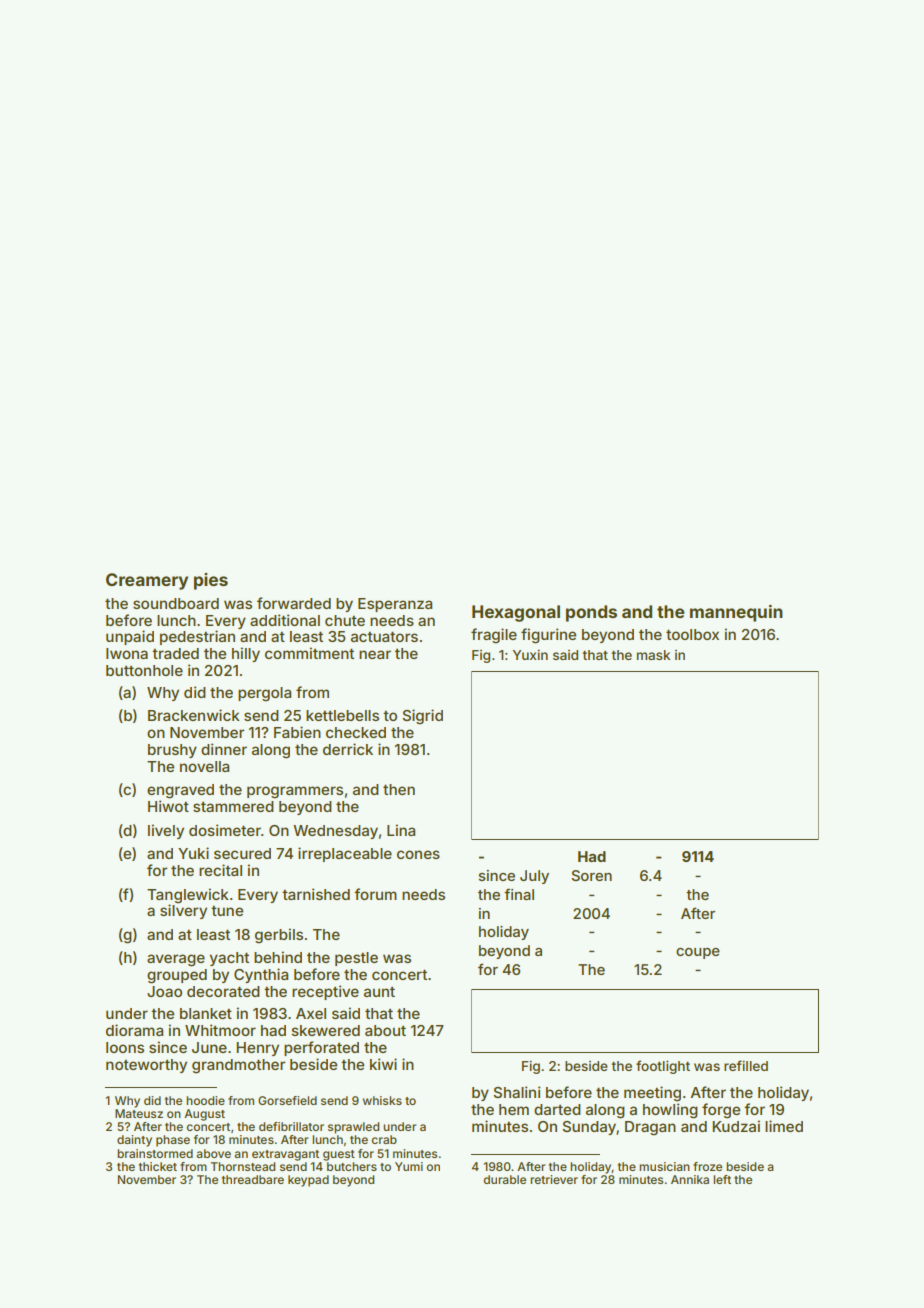 This screenshot has width=924, height=1308. What do you see at coordinates (534, 877) in the screenshot?
I see `July` at bounding box center [534, 877].
